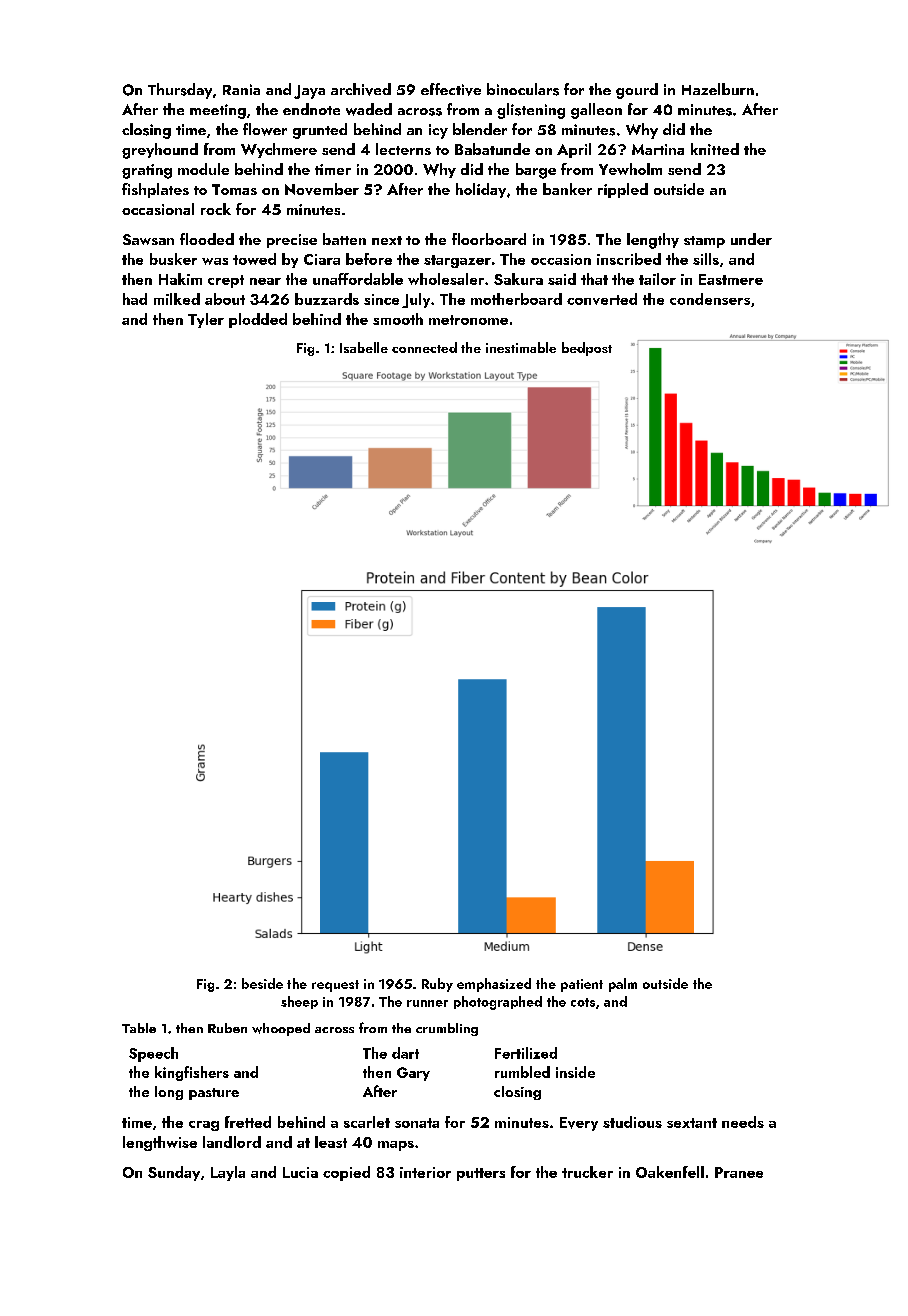 Image resolution: width=908 pixels, height=1316 pixels. Describe the element at coordinates (309, 92) in the document. I see `Jaya` at that location.
